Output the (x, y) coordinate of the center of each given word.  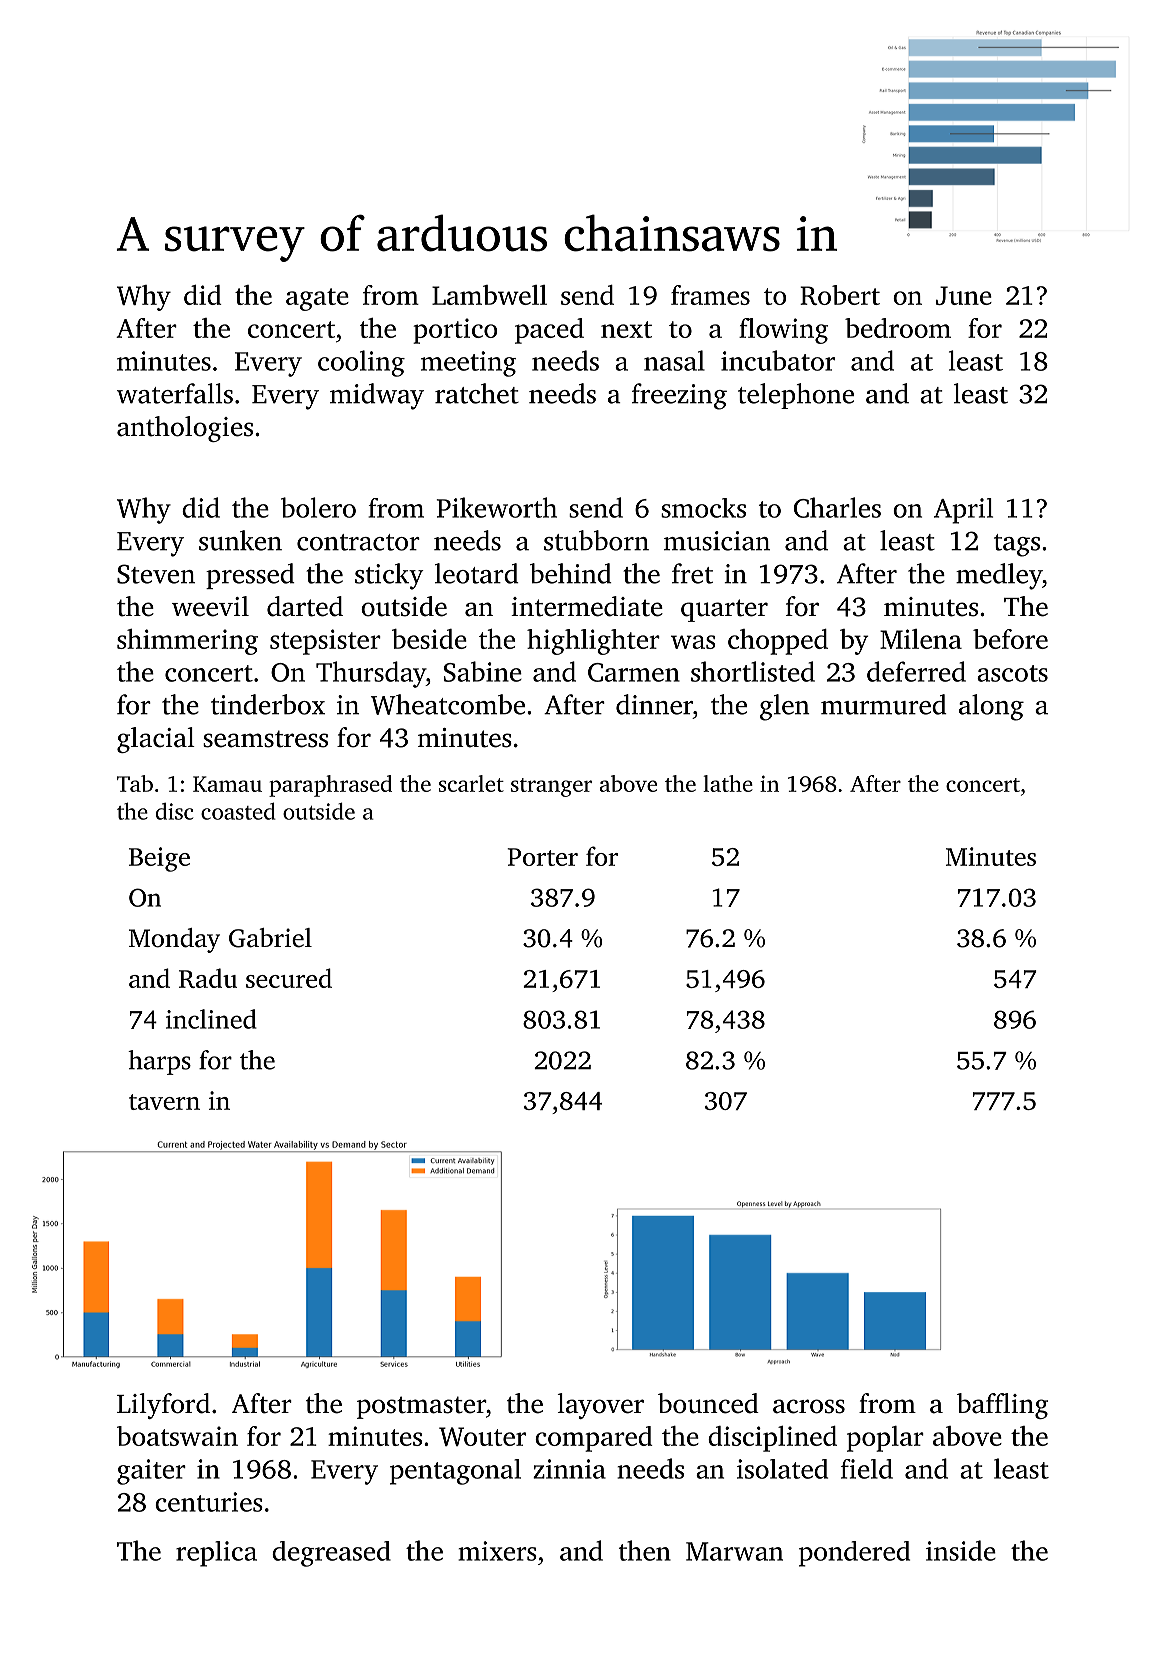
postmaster (421, 1407)
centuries (209, 1502)
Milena (921, 639)
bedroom (898, 328)
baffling (1002, 1406)
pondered (854, 1554)
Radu (208, 978)
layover (600, 1406)
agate (317, 299)
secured (289, 978)
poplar (885, 1439)
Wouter (482, 1436)
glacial (156, 740)
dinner (654, 704)
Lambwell (489, 295)
